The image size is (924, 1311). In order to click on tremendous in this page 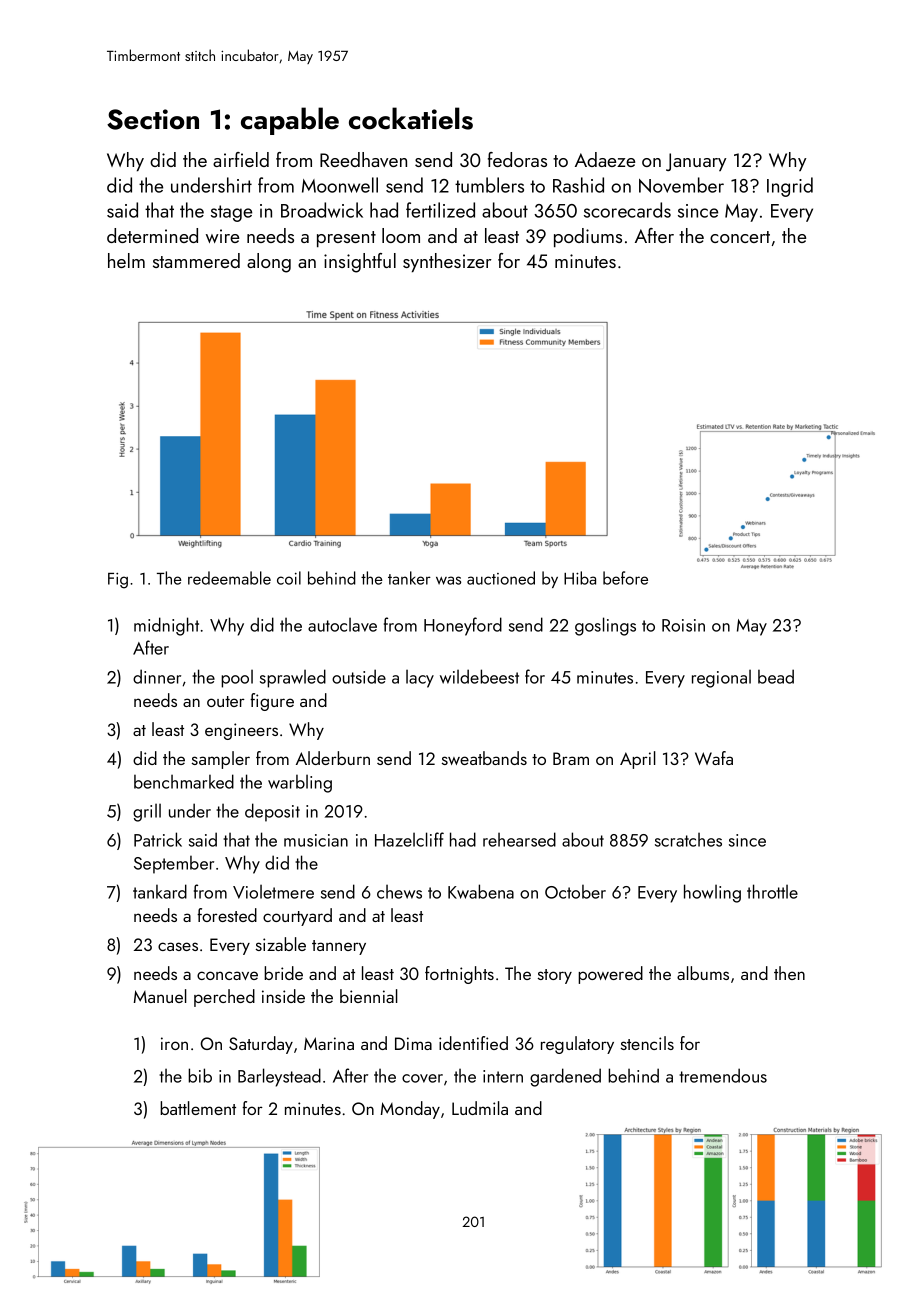, I will do `click(723, 1075)`.
